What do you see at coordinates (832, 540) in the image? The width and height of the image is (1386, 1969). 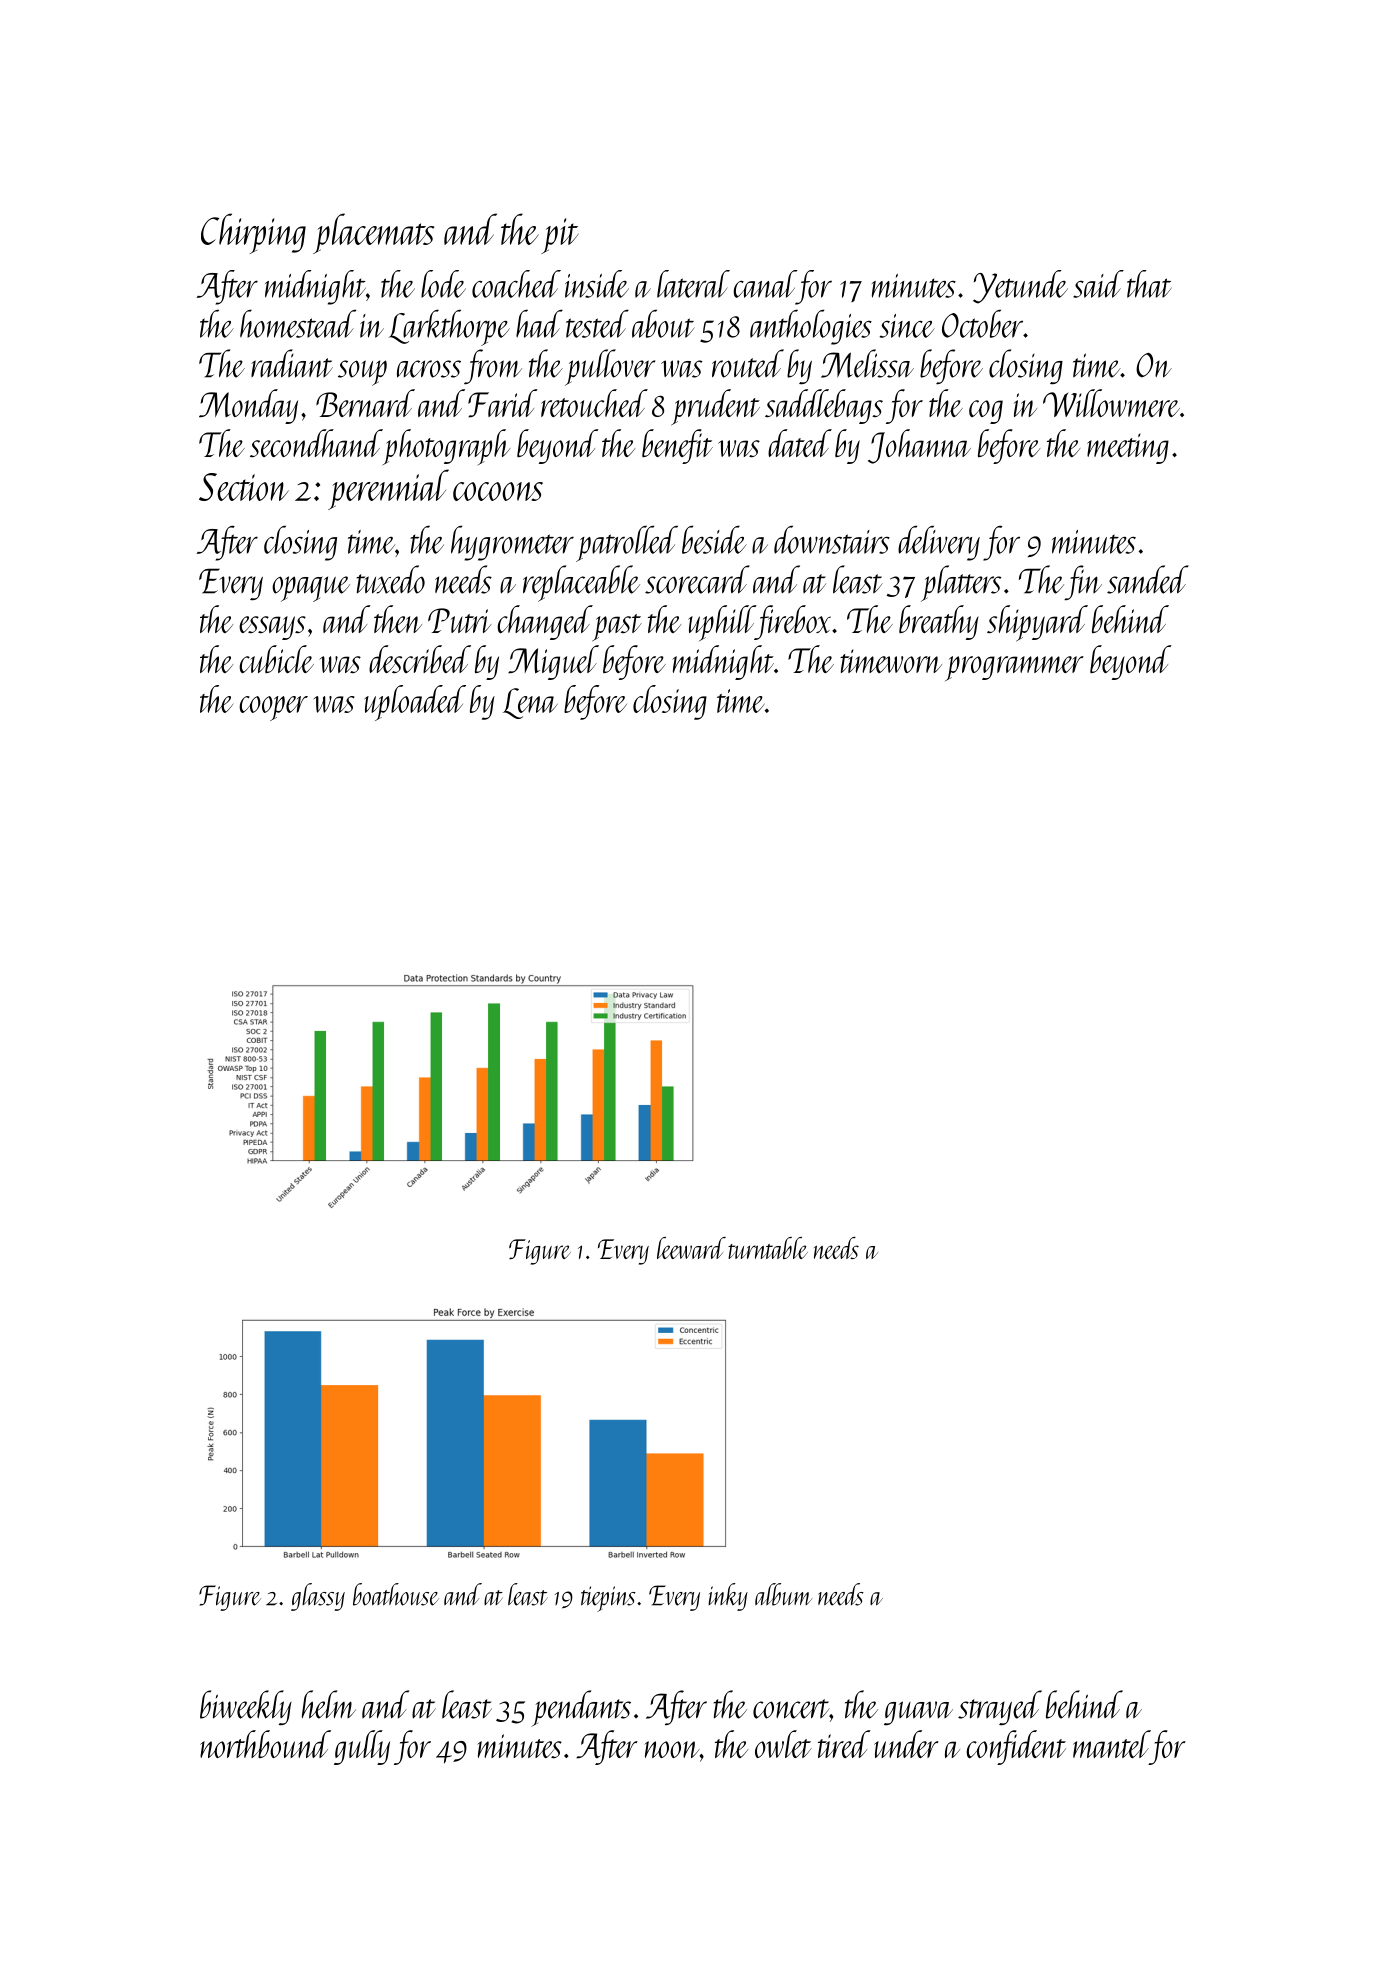 I see `downstairs` at bounding box center [832, 540].
